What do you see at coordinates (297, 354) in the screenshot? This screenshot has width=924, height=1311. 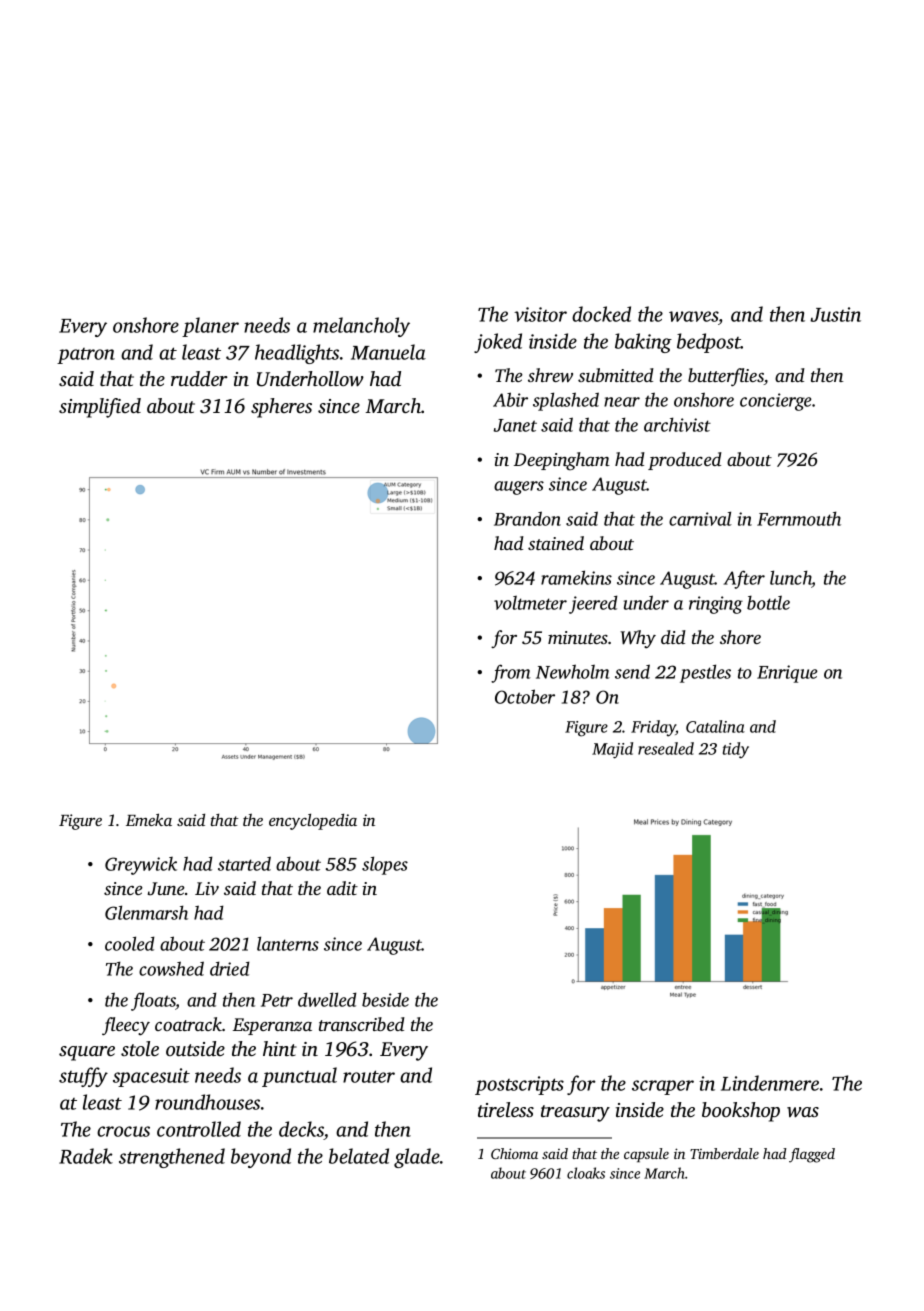 I see `headlights` at bounding box center [297, 354].
